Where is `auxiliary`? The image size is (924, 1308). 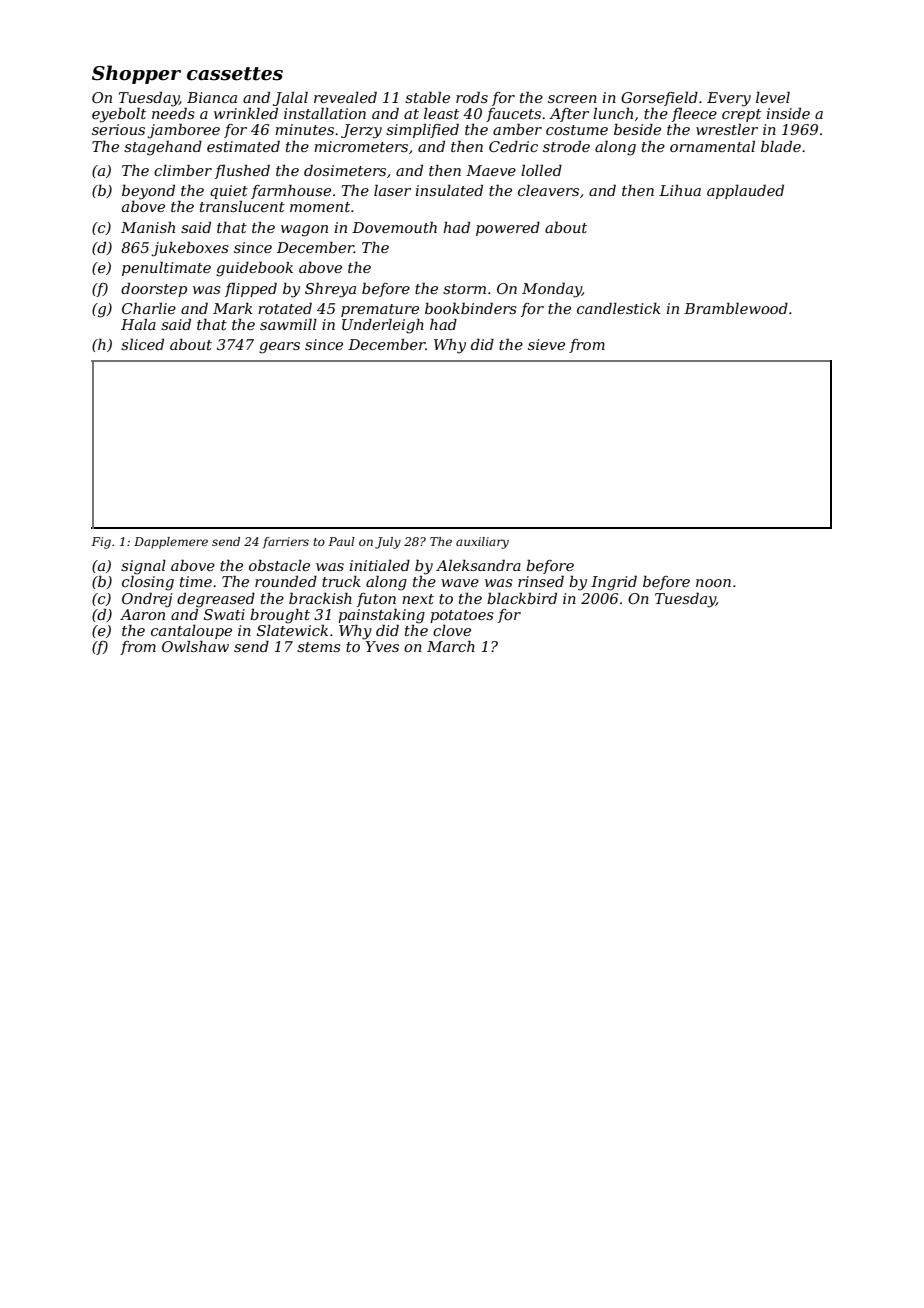 auxiliary is located at coordinates (482, 543).
